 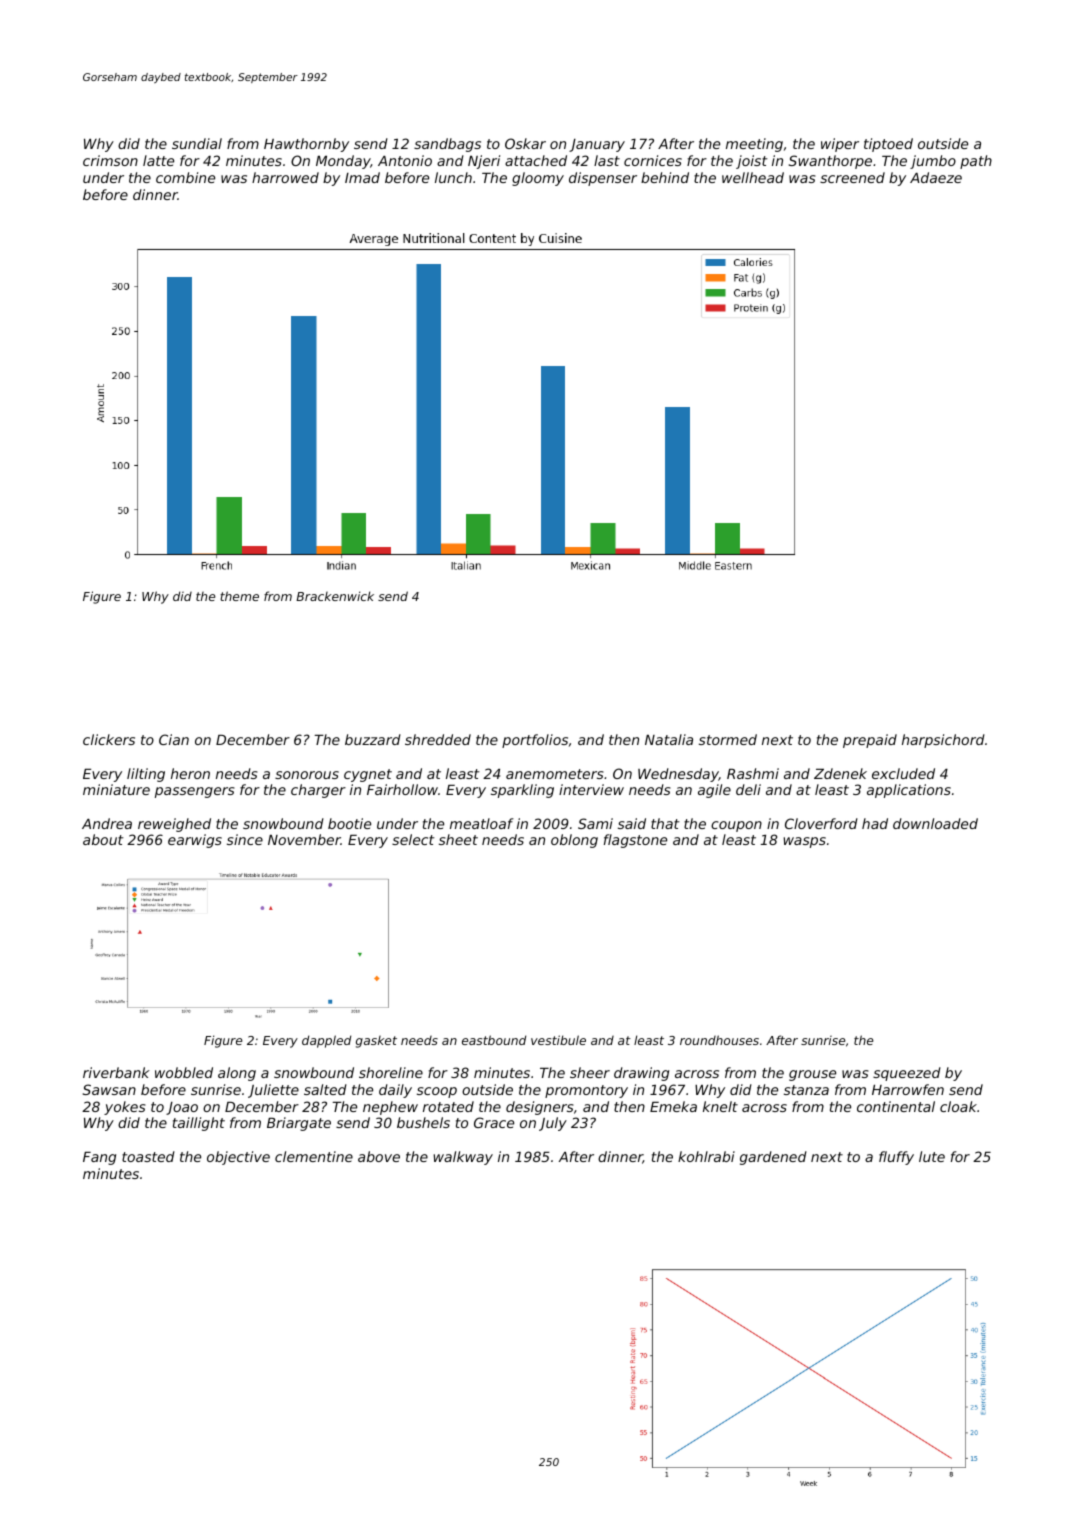 I want to click on wellhead, so click(x=753, y=177).
